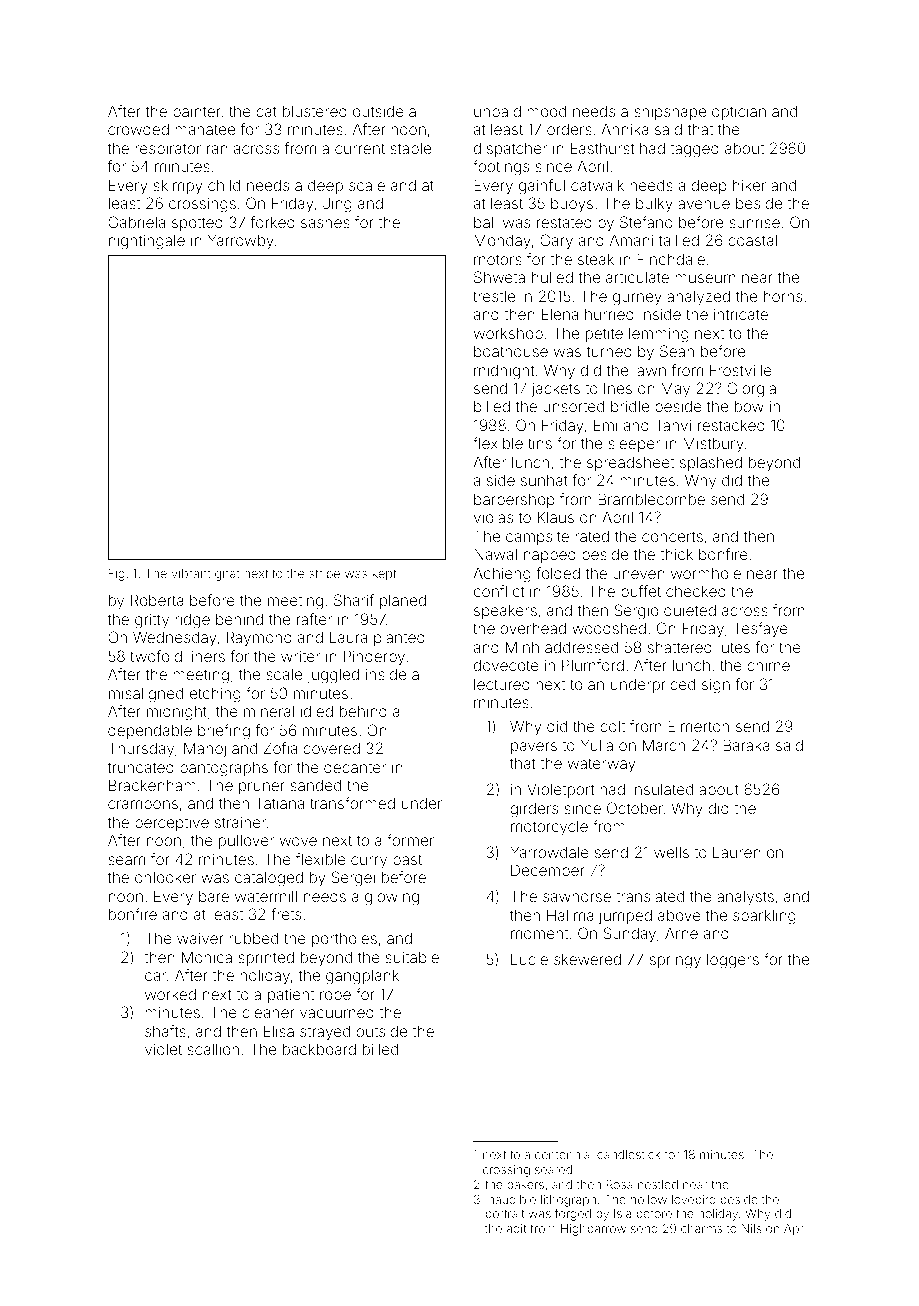  I want to click on seam, so click(126, 860).
